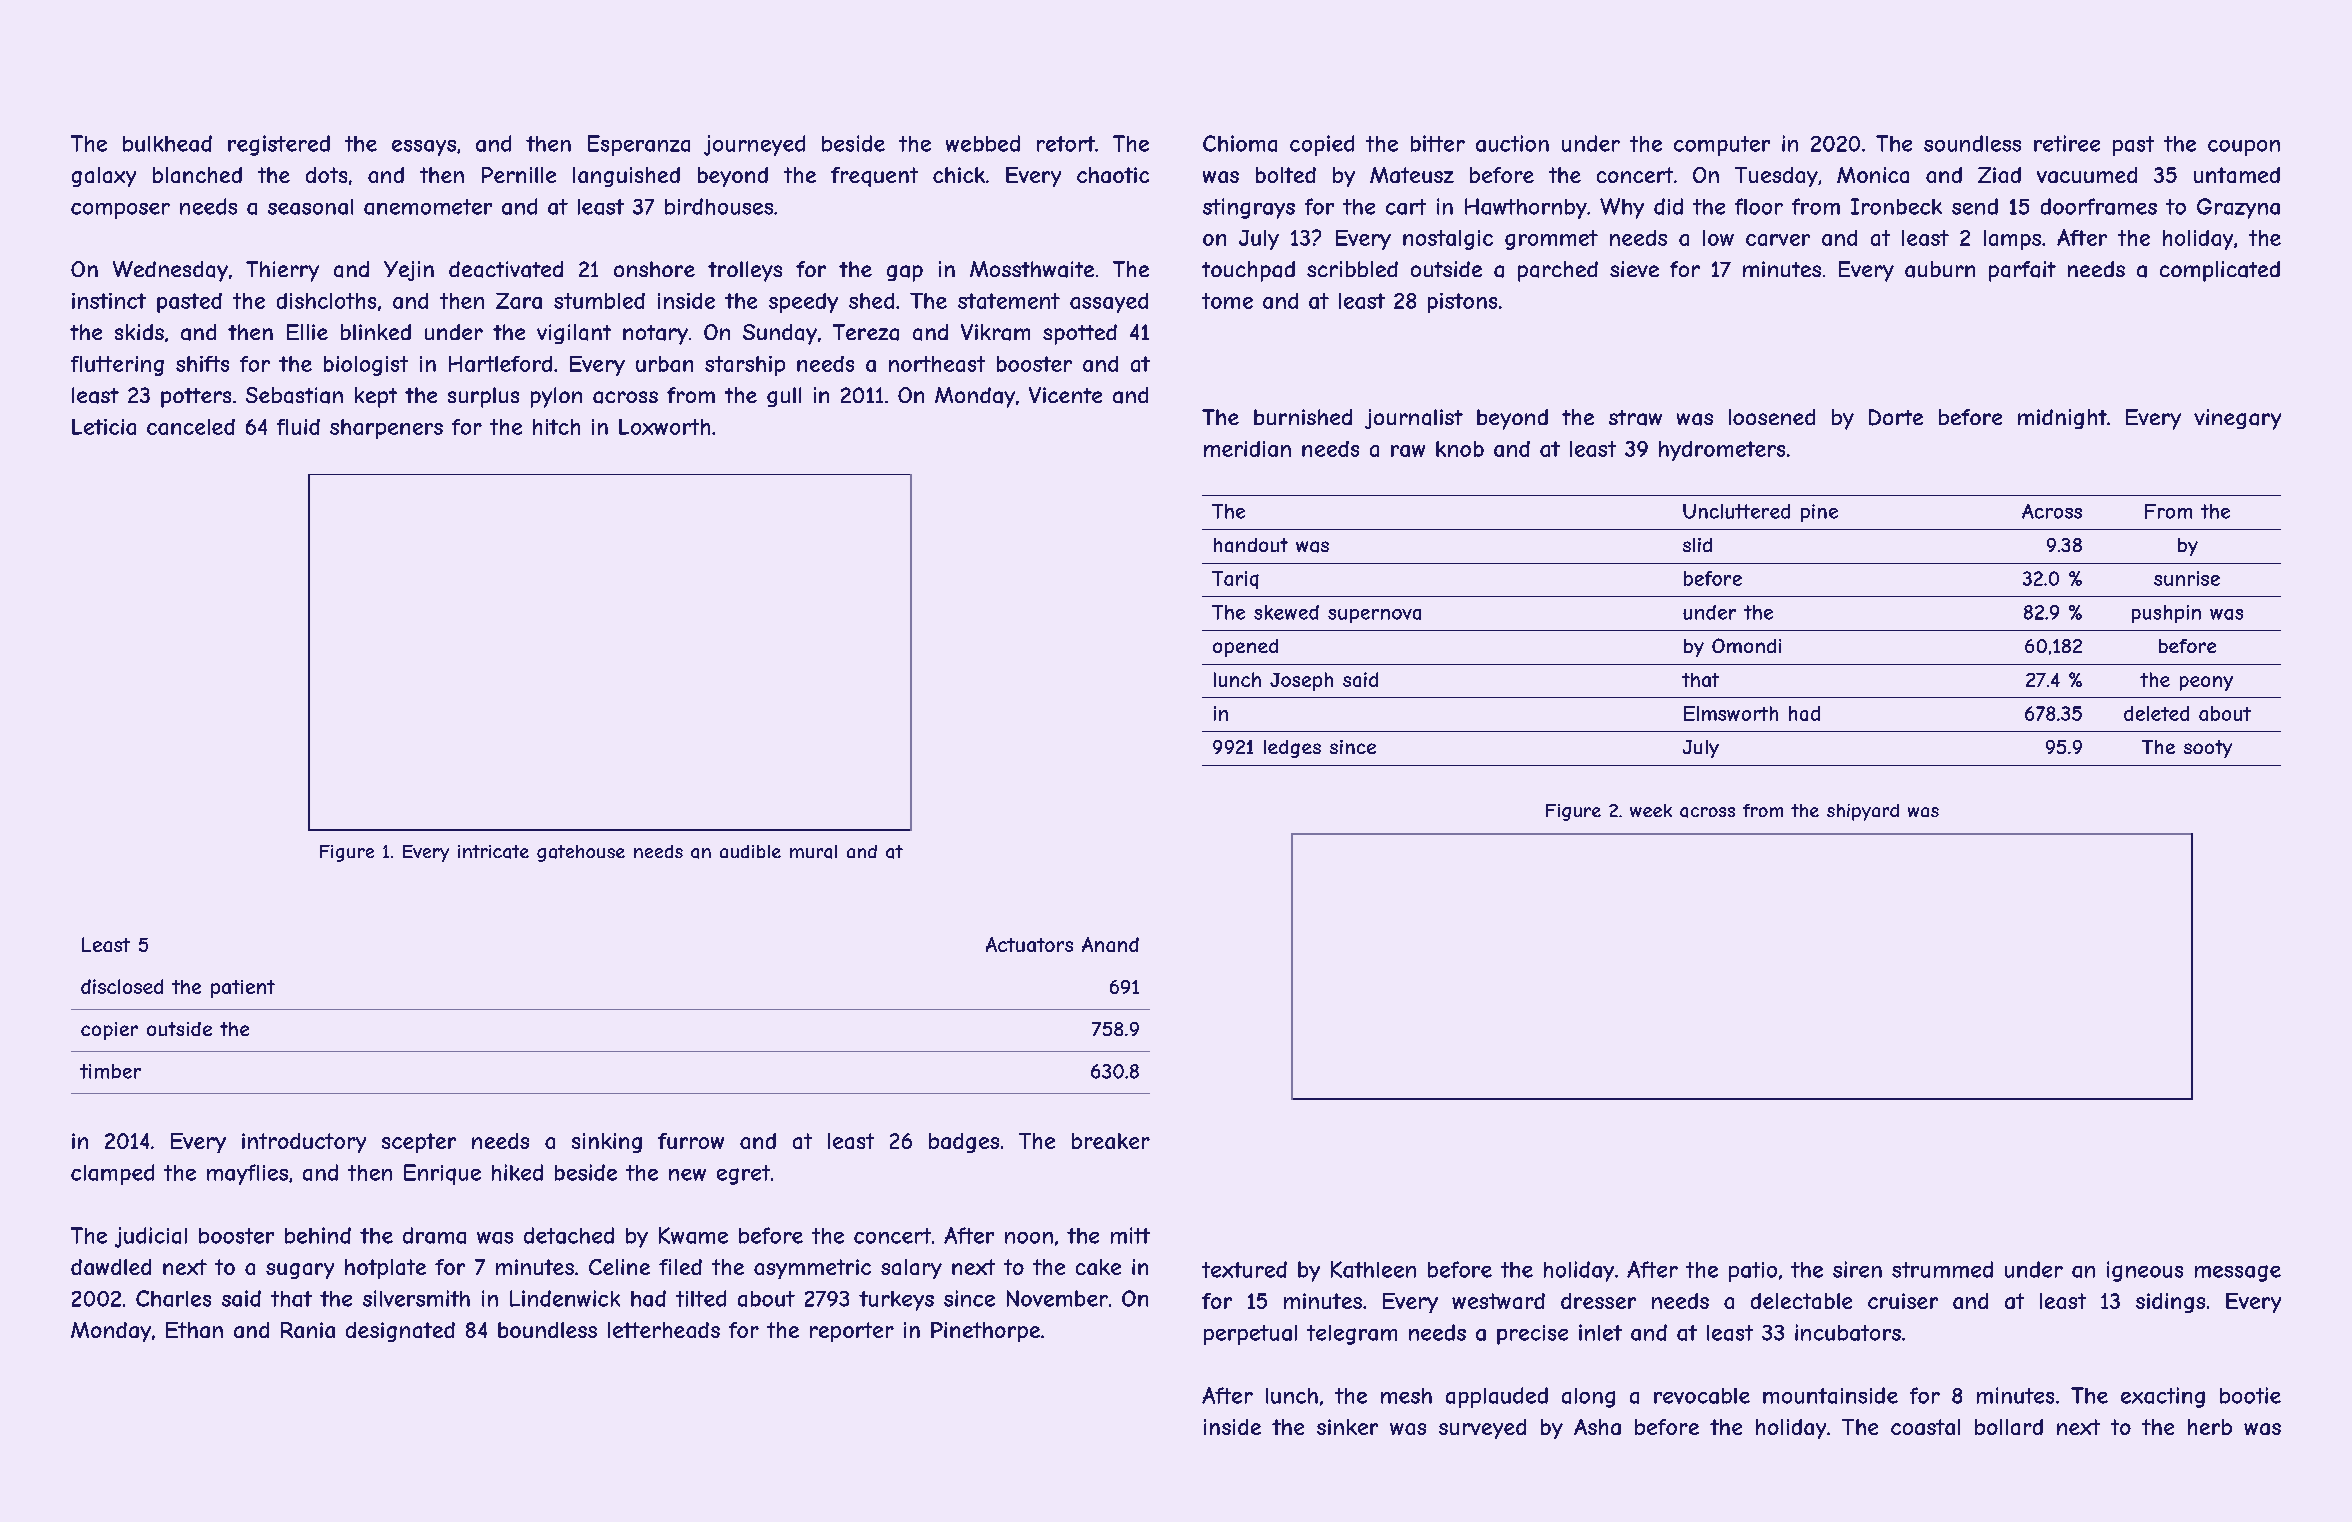  What do you see at coordinates (2220, 271) in the page?
I see `complicated` at bounding box center [2220, 271].
